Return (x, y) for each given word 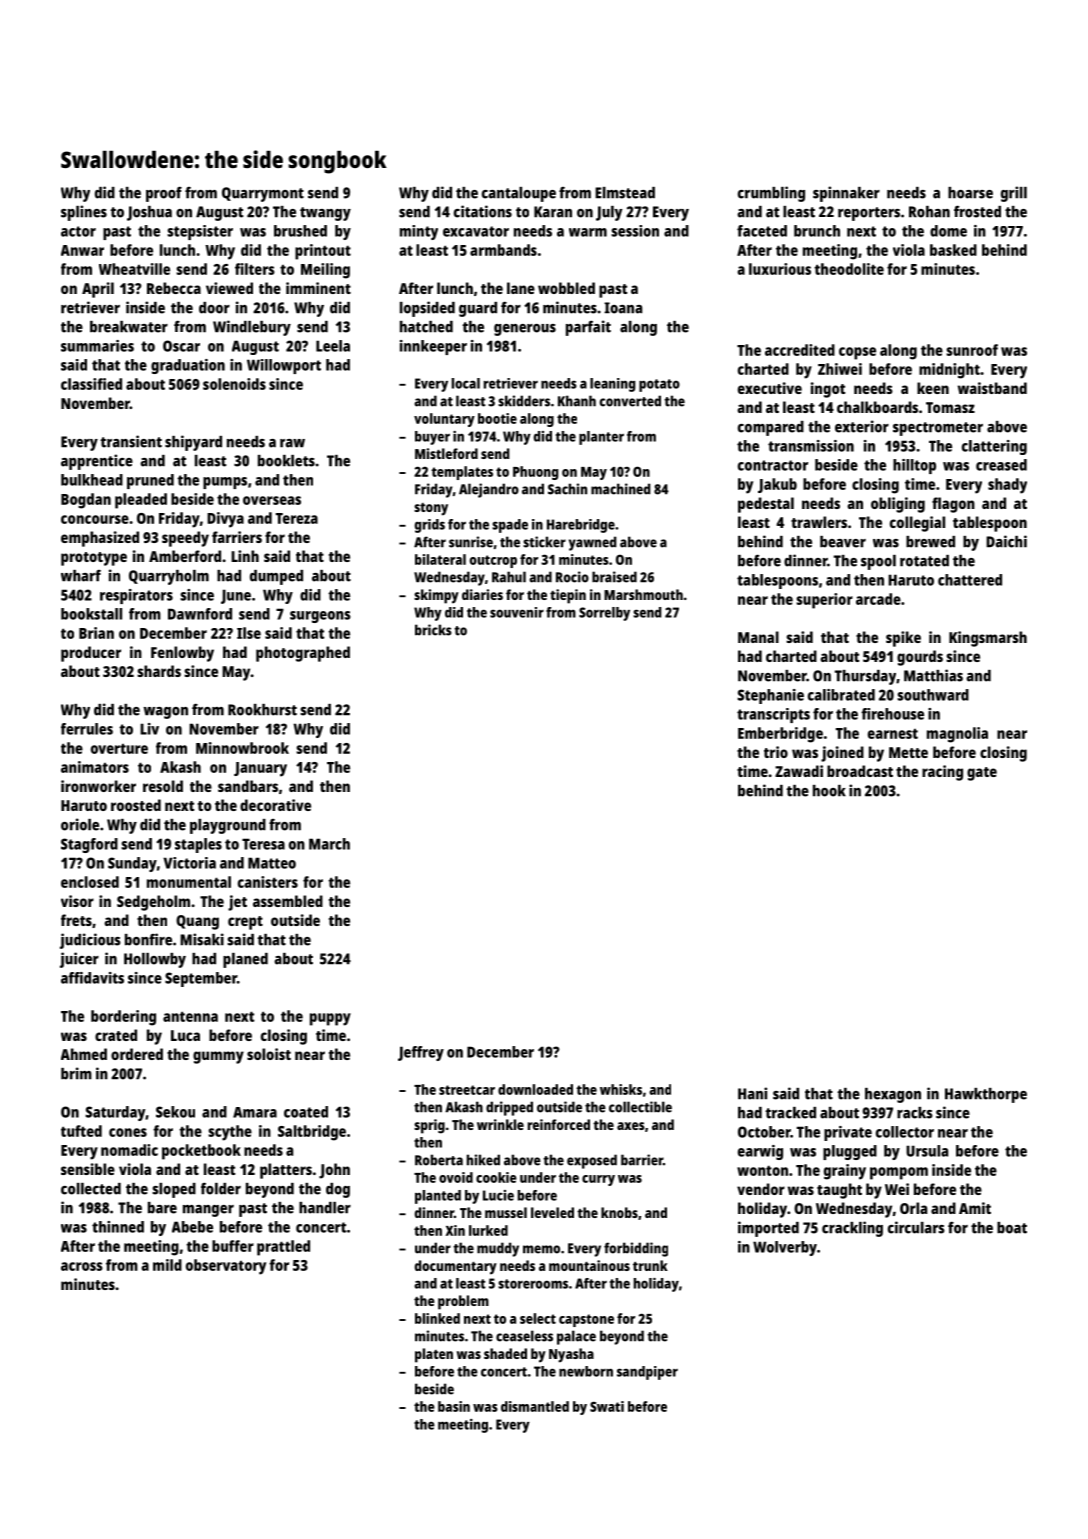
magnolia (957, 735)
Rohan (929, 212)
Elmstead (625, 193)
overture (119, 749)
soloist (269, 1054)
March (329, 844)
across (82, 1266)
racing (942, 773)
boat (1012, 1228)
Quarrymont (263, 194)
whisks (621, 1089)
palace (576, 1337)
